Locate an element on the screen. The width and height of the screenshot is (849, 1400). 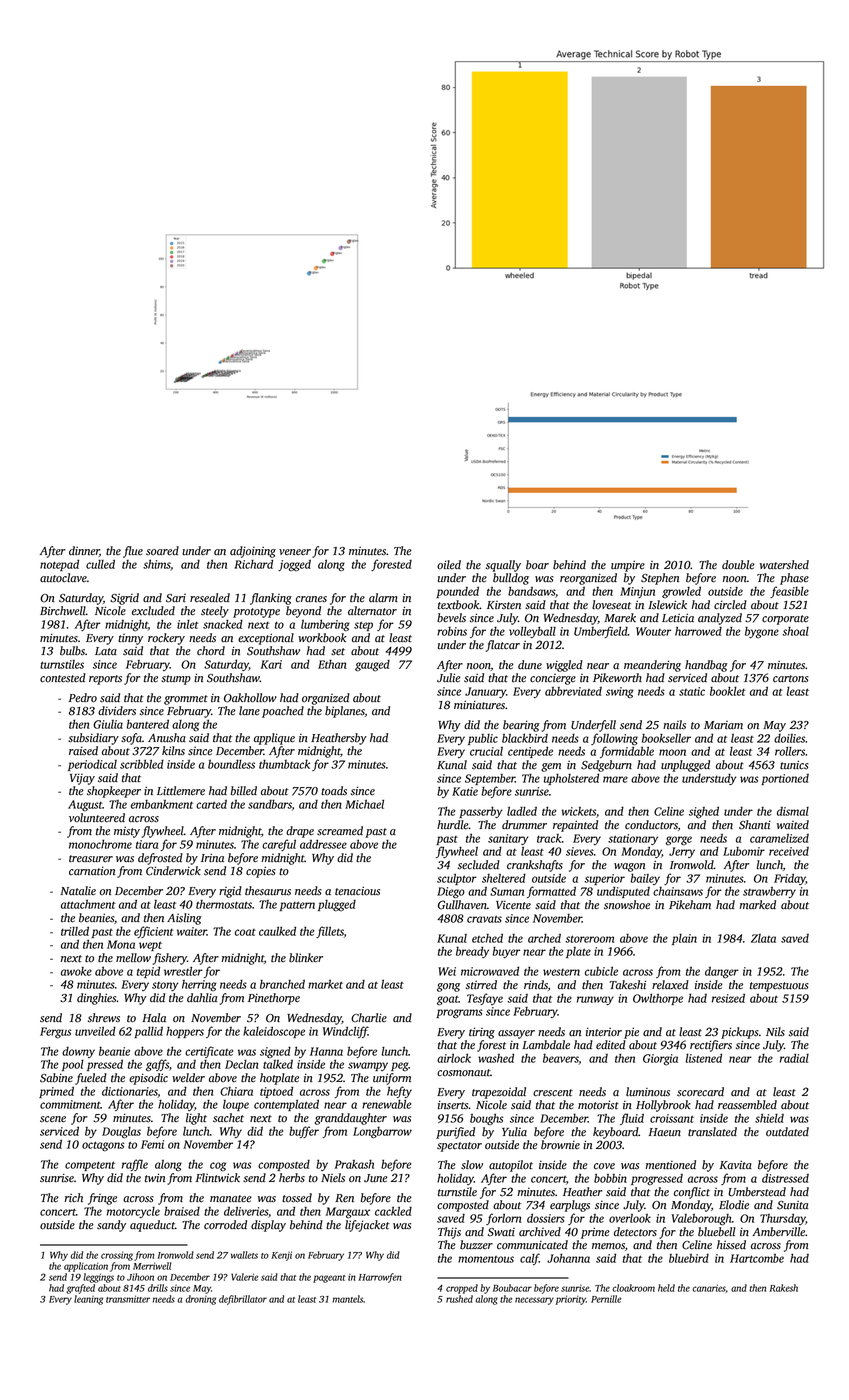
veneer is located at coordinates (295, 552).
